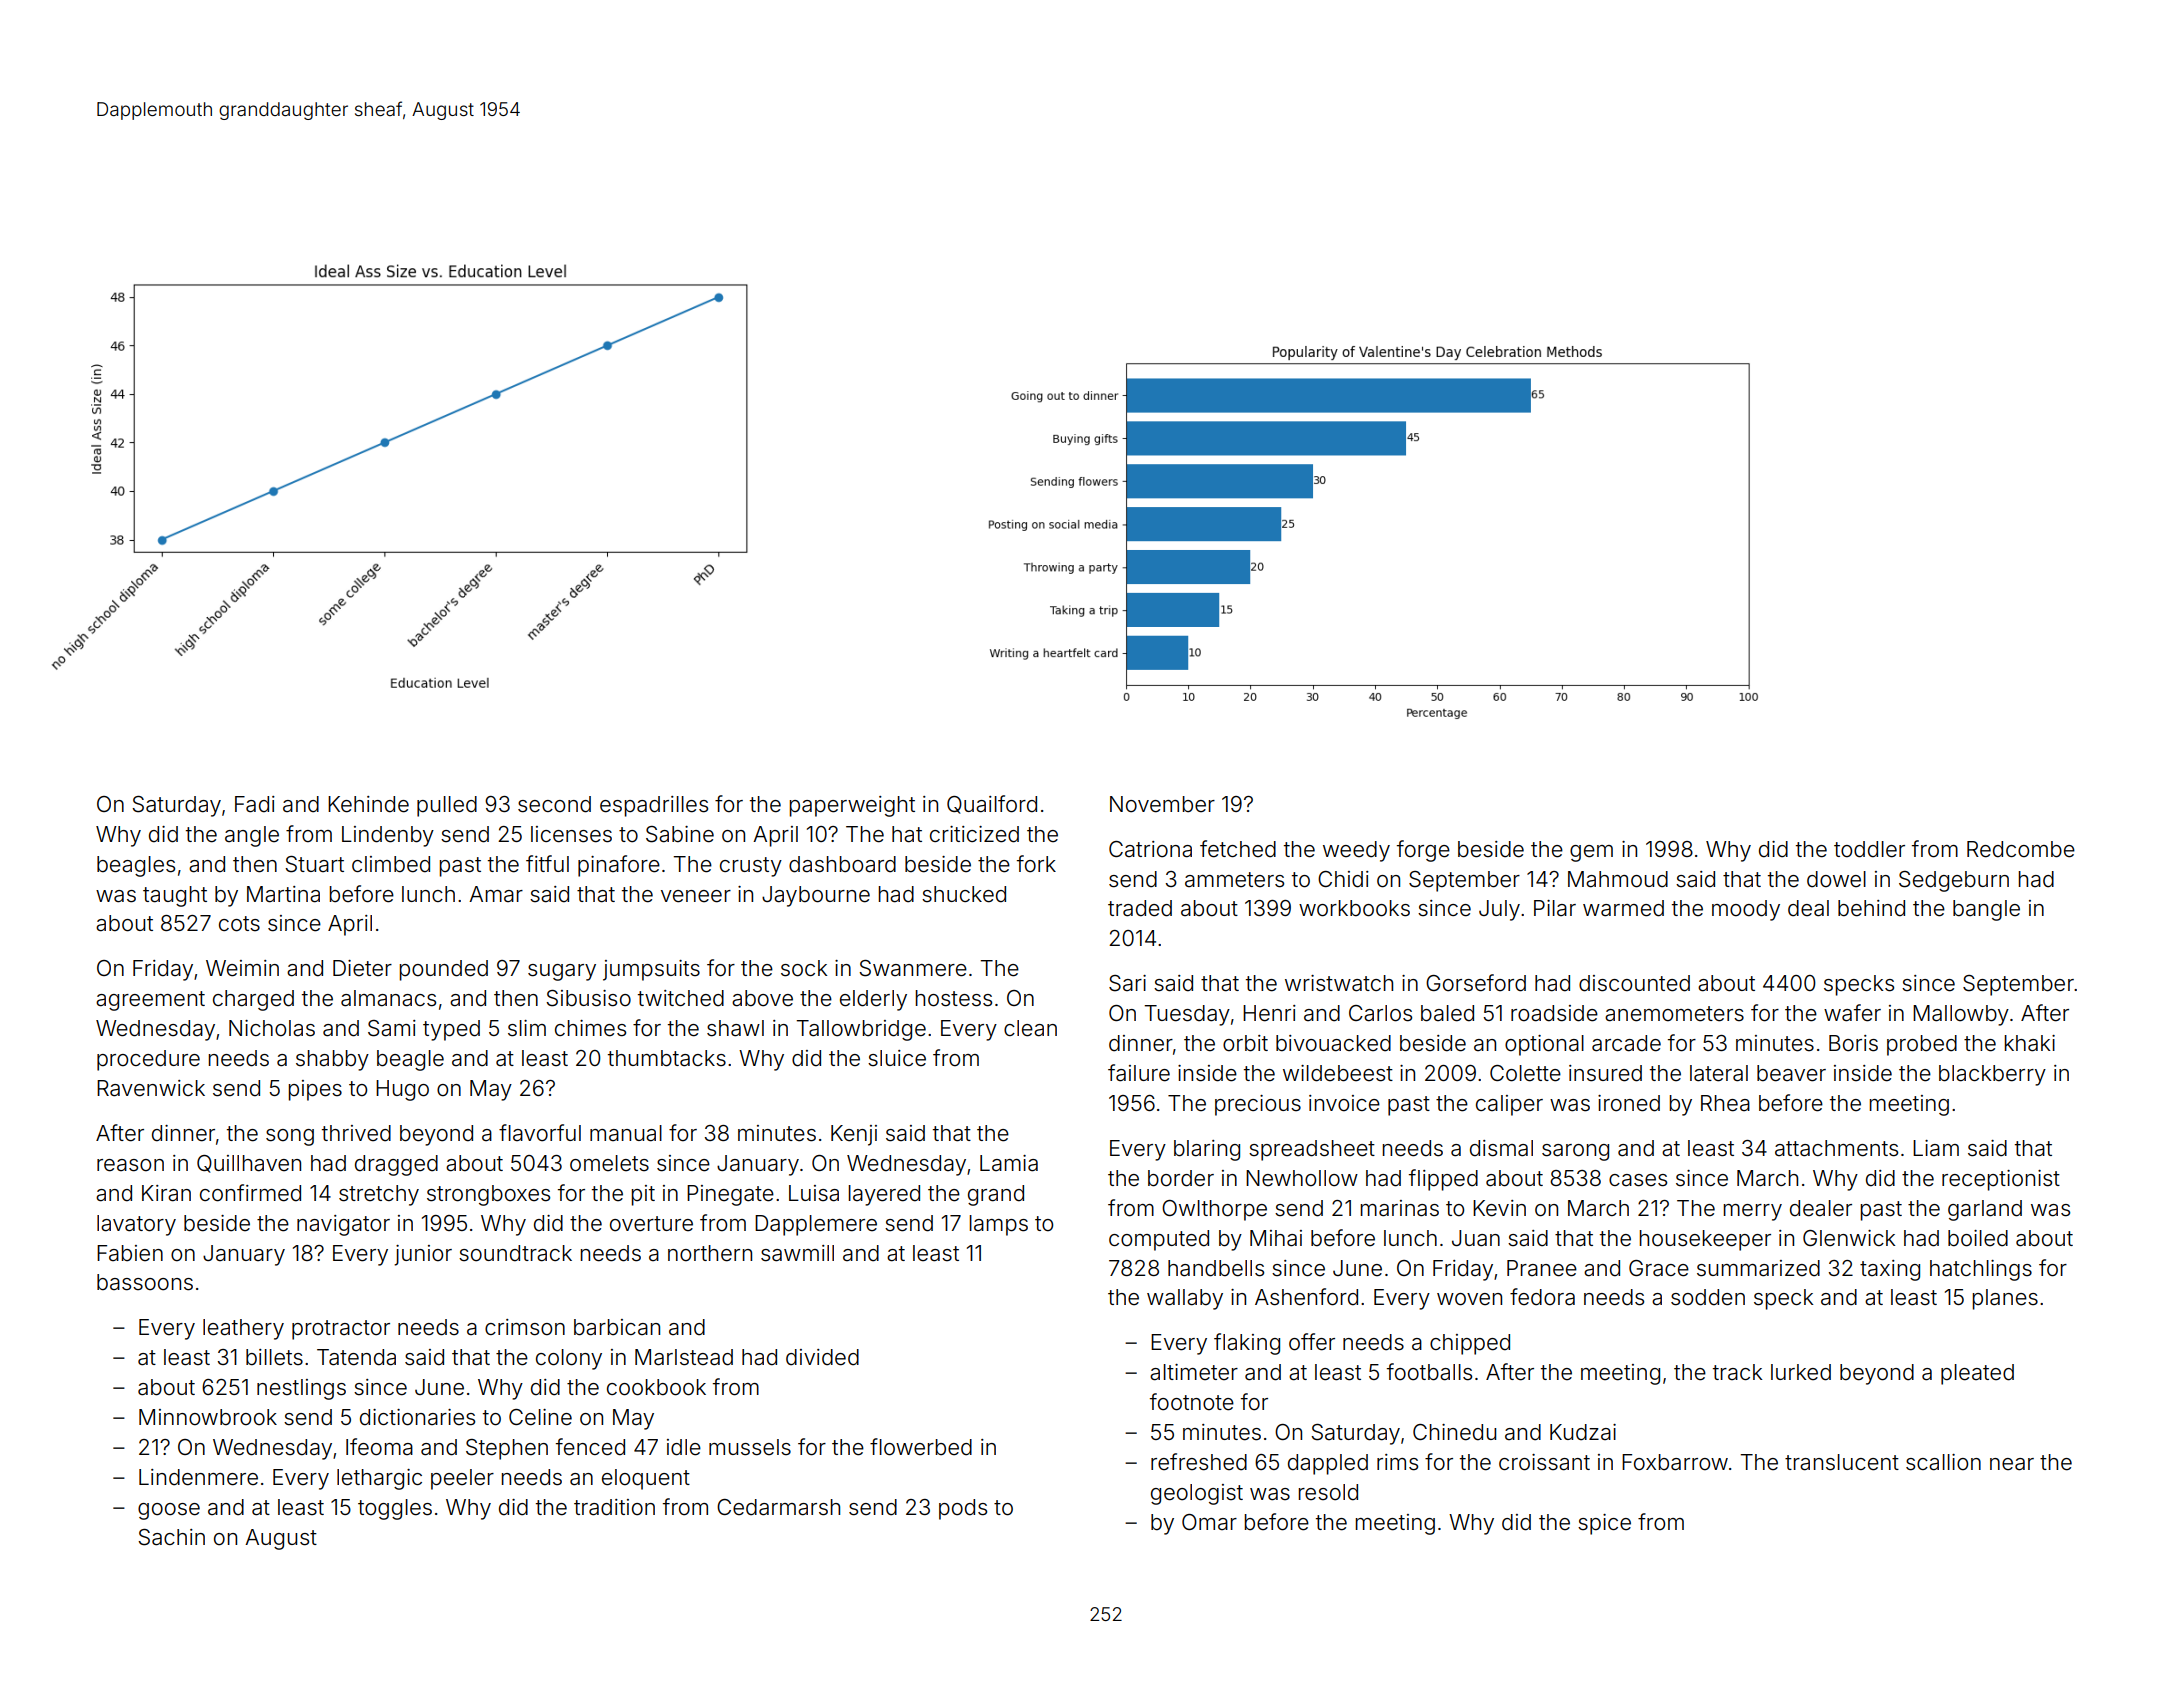  Describe the element at coordinates (547, 863) in the image. I see `fitful` at that location.
